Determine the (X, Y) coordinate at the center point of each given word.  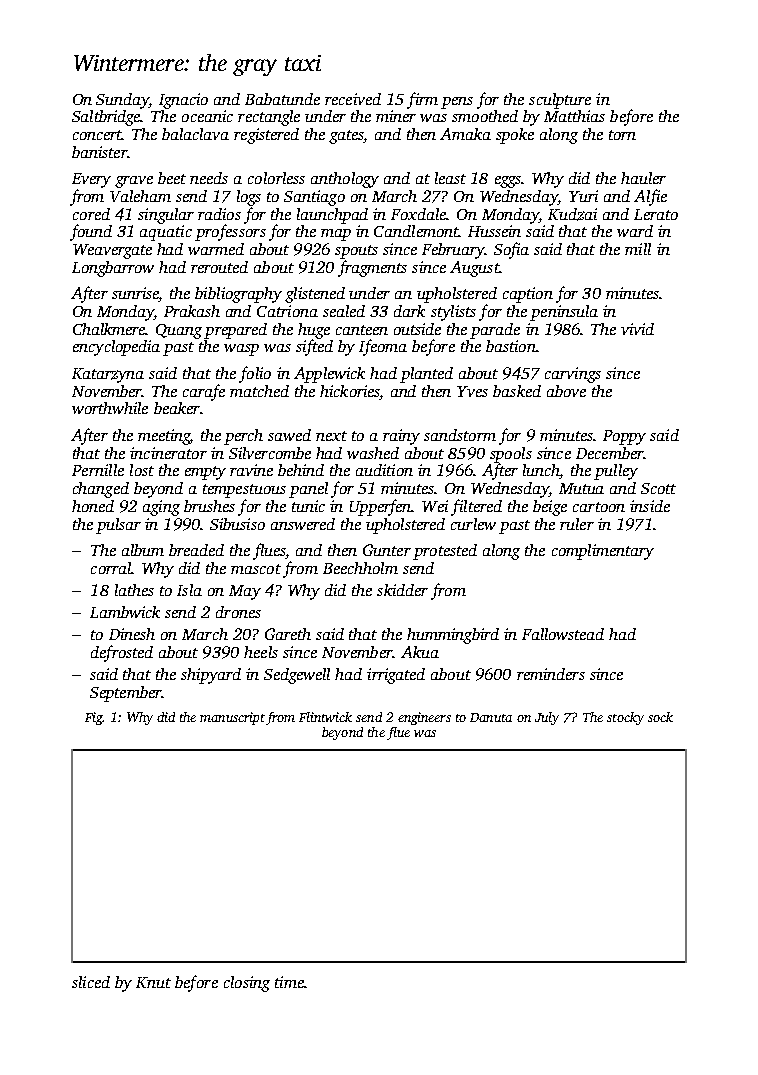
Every (91, 180)
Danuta (491, 717)
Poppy (624, 437)
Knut (153, 982)
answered (303, 524)
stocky (625, 718)
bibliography (238, 295)
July (547, 718)
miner (396, 116)
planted (426, 375)
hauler (643, 178)
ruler (577, 524)
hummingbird (453, 636)
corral (111, 568)
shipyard (211, 676)
